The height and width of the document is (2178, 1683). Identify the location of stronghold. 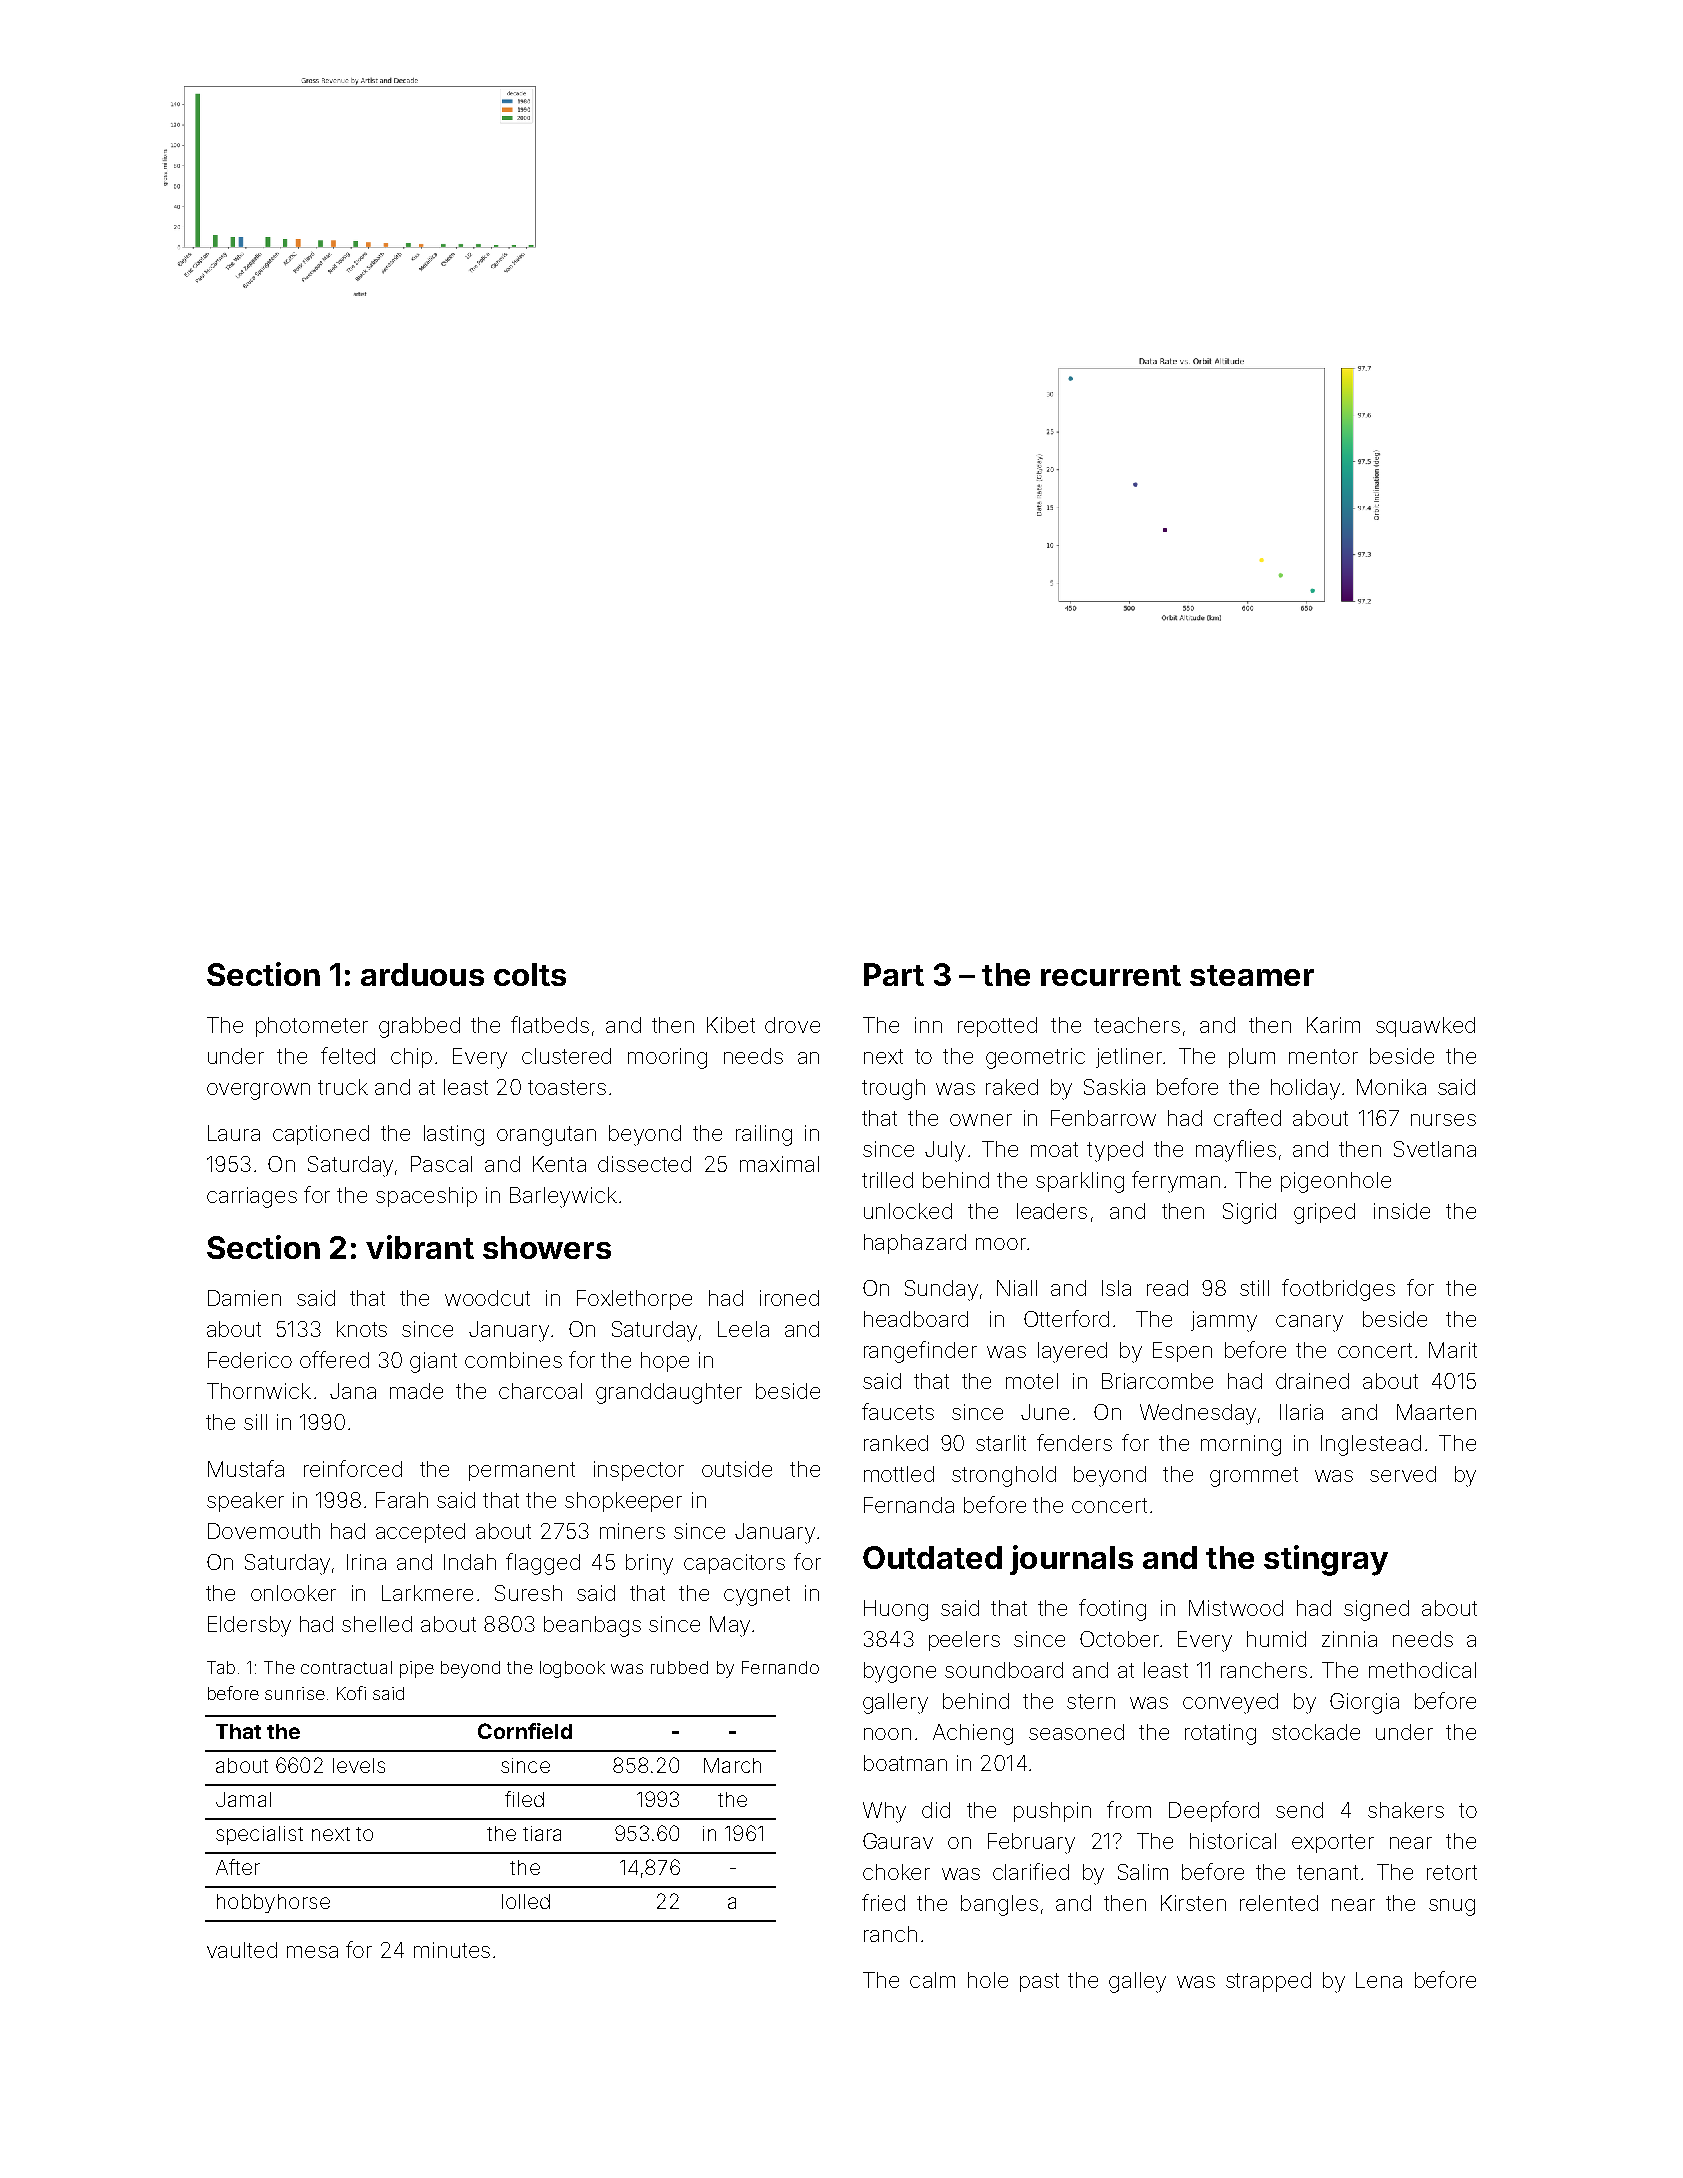
(1004, 1476).
